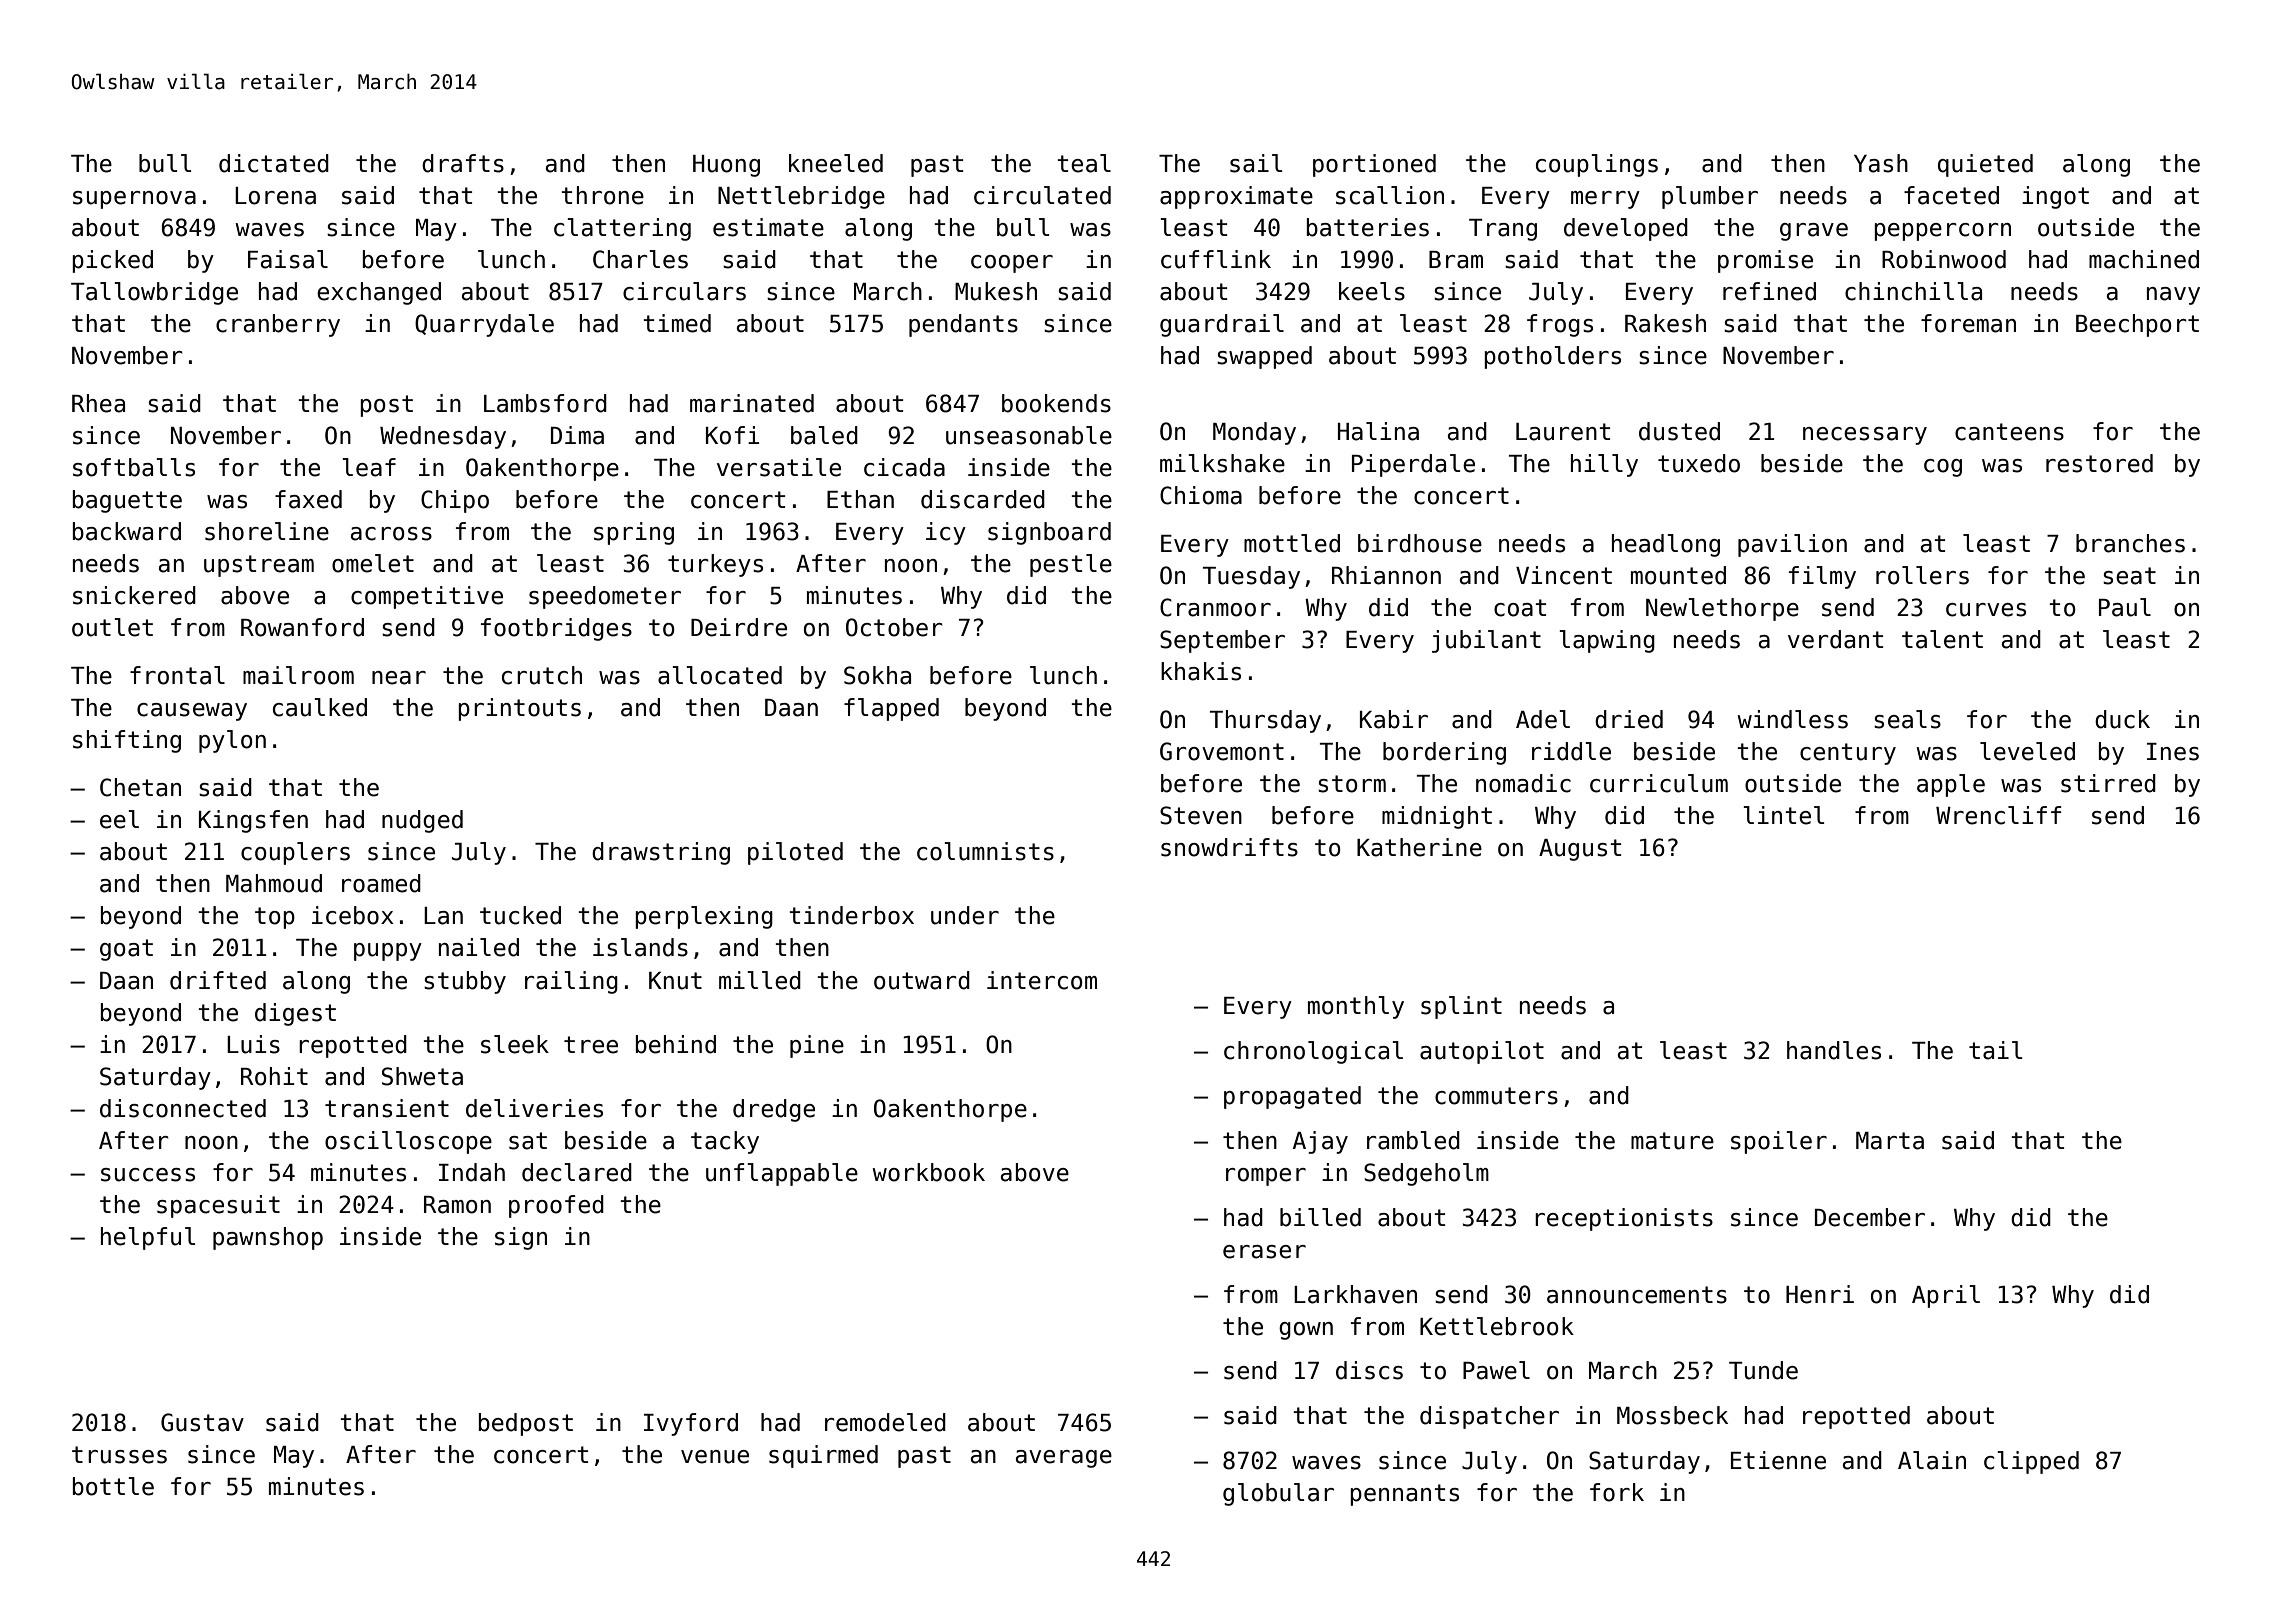 The width and height of the document is (2272, 1607). I want to click on filmy, so click(1822, 577).
